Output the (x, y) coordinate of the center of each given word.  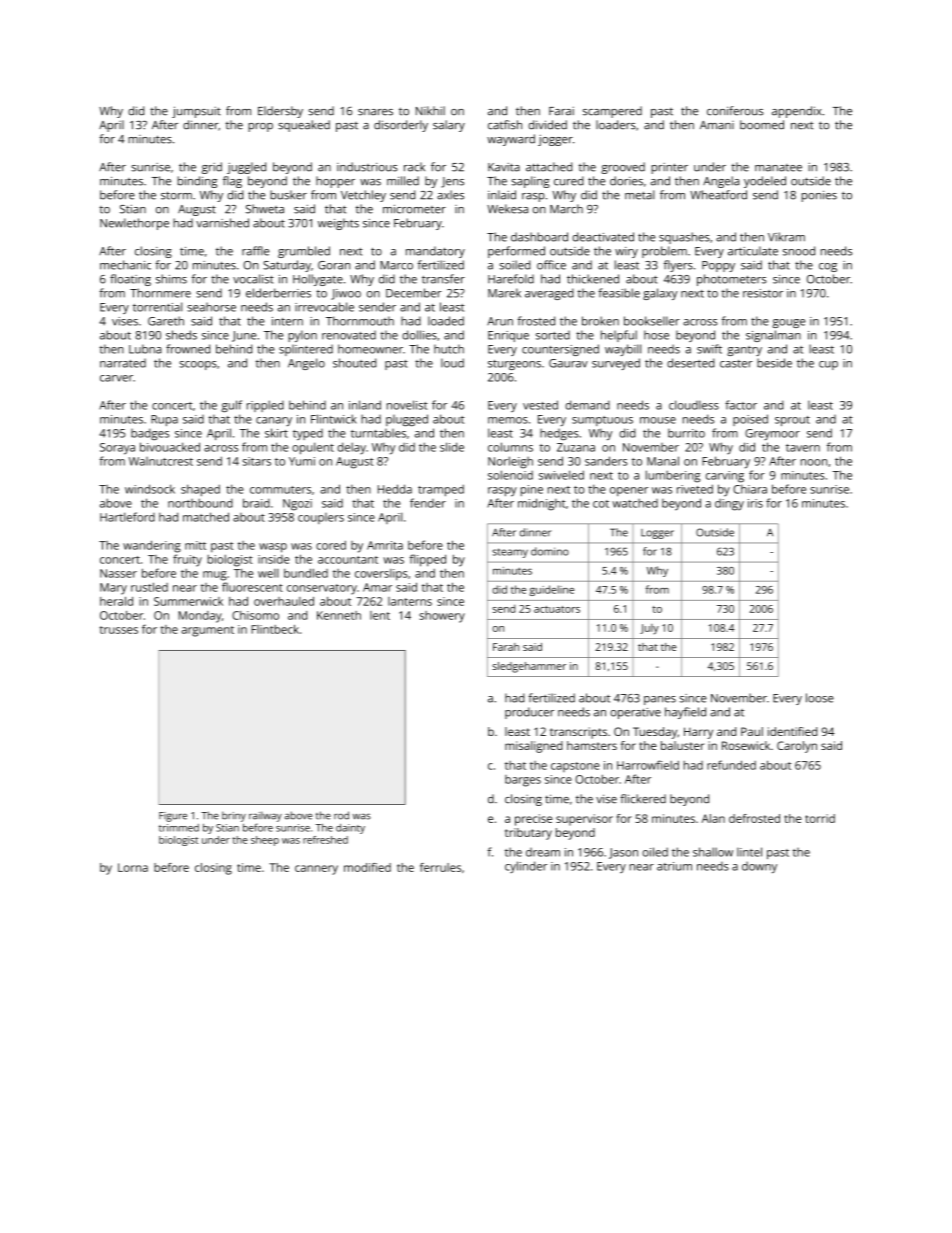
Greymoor (772, 434)
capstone (575, 767)
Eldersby (280, 112)
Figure (173, 817)
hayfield (685, 713)
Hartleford (127, 517)
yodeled (765, 182)
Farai (561, 111)
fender (428, 503)
